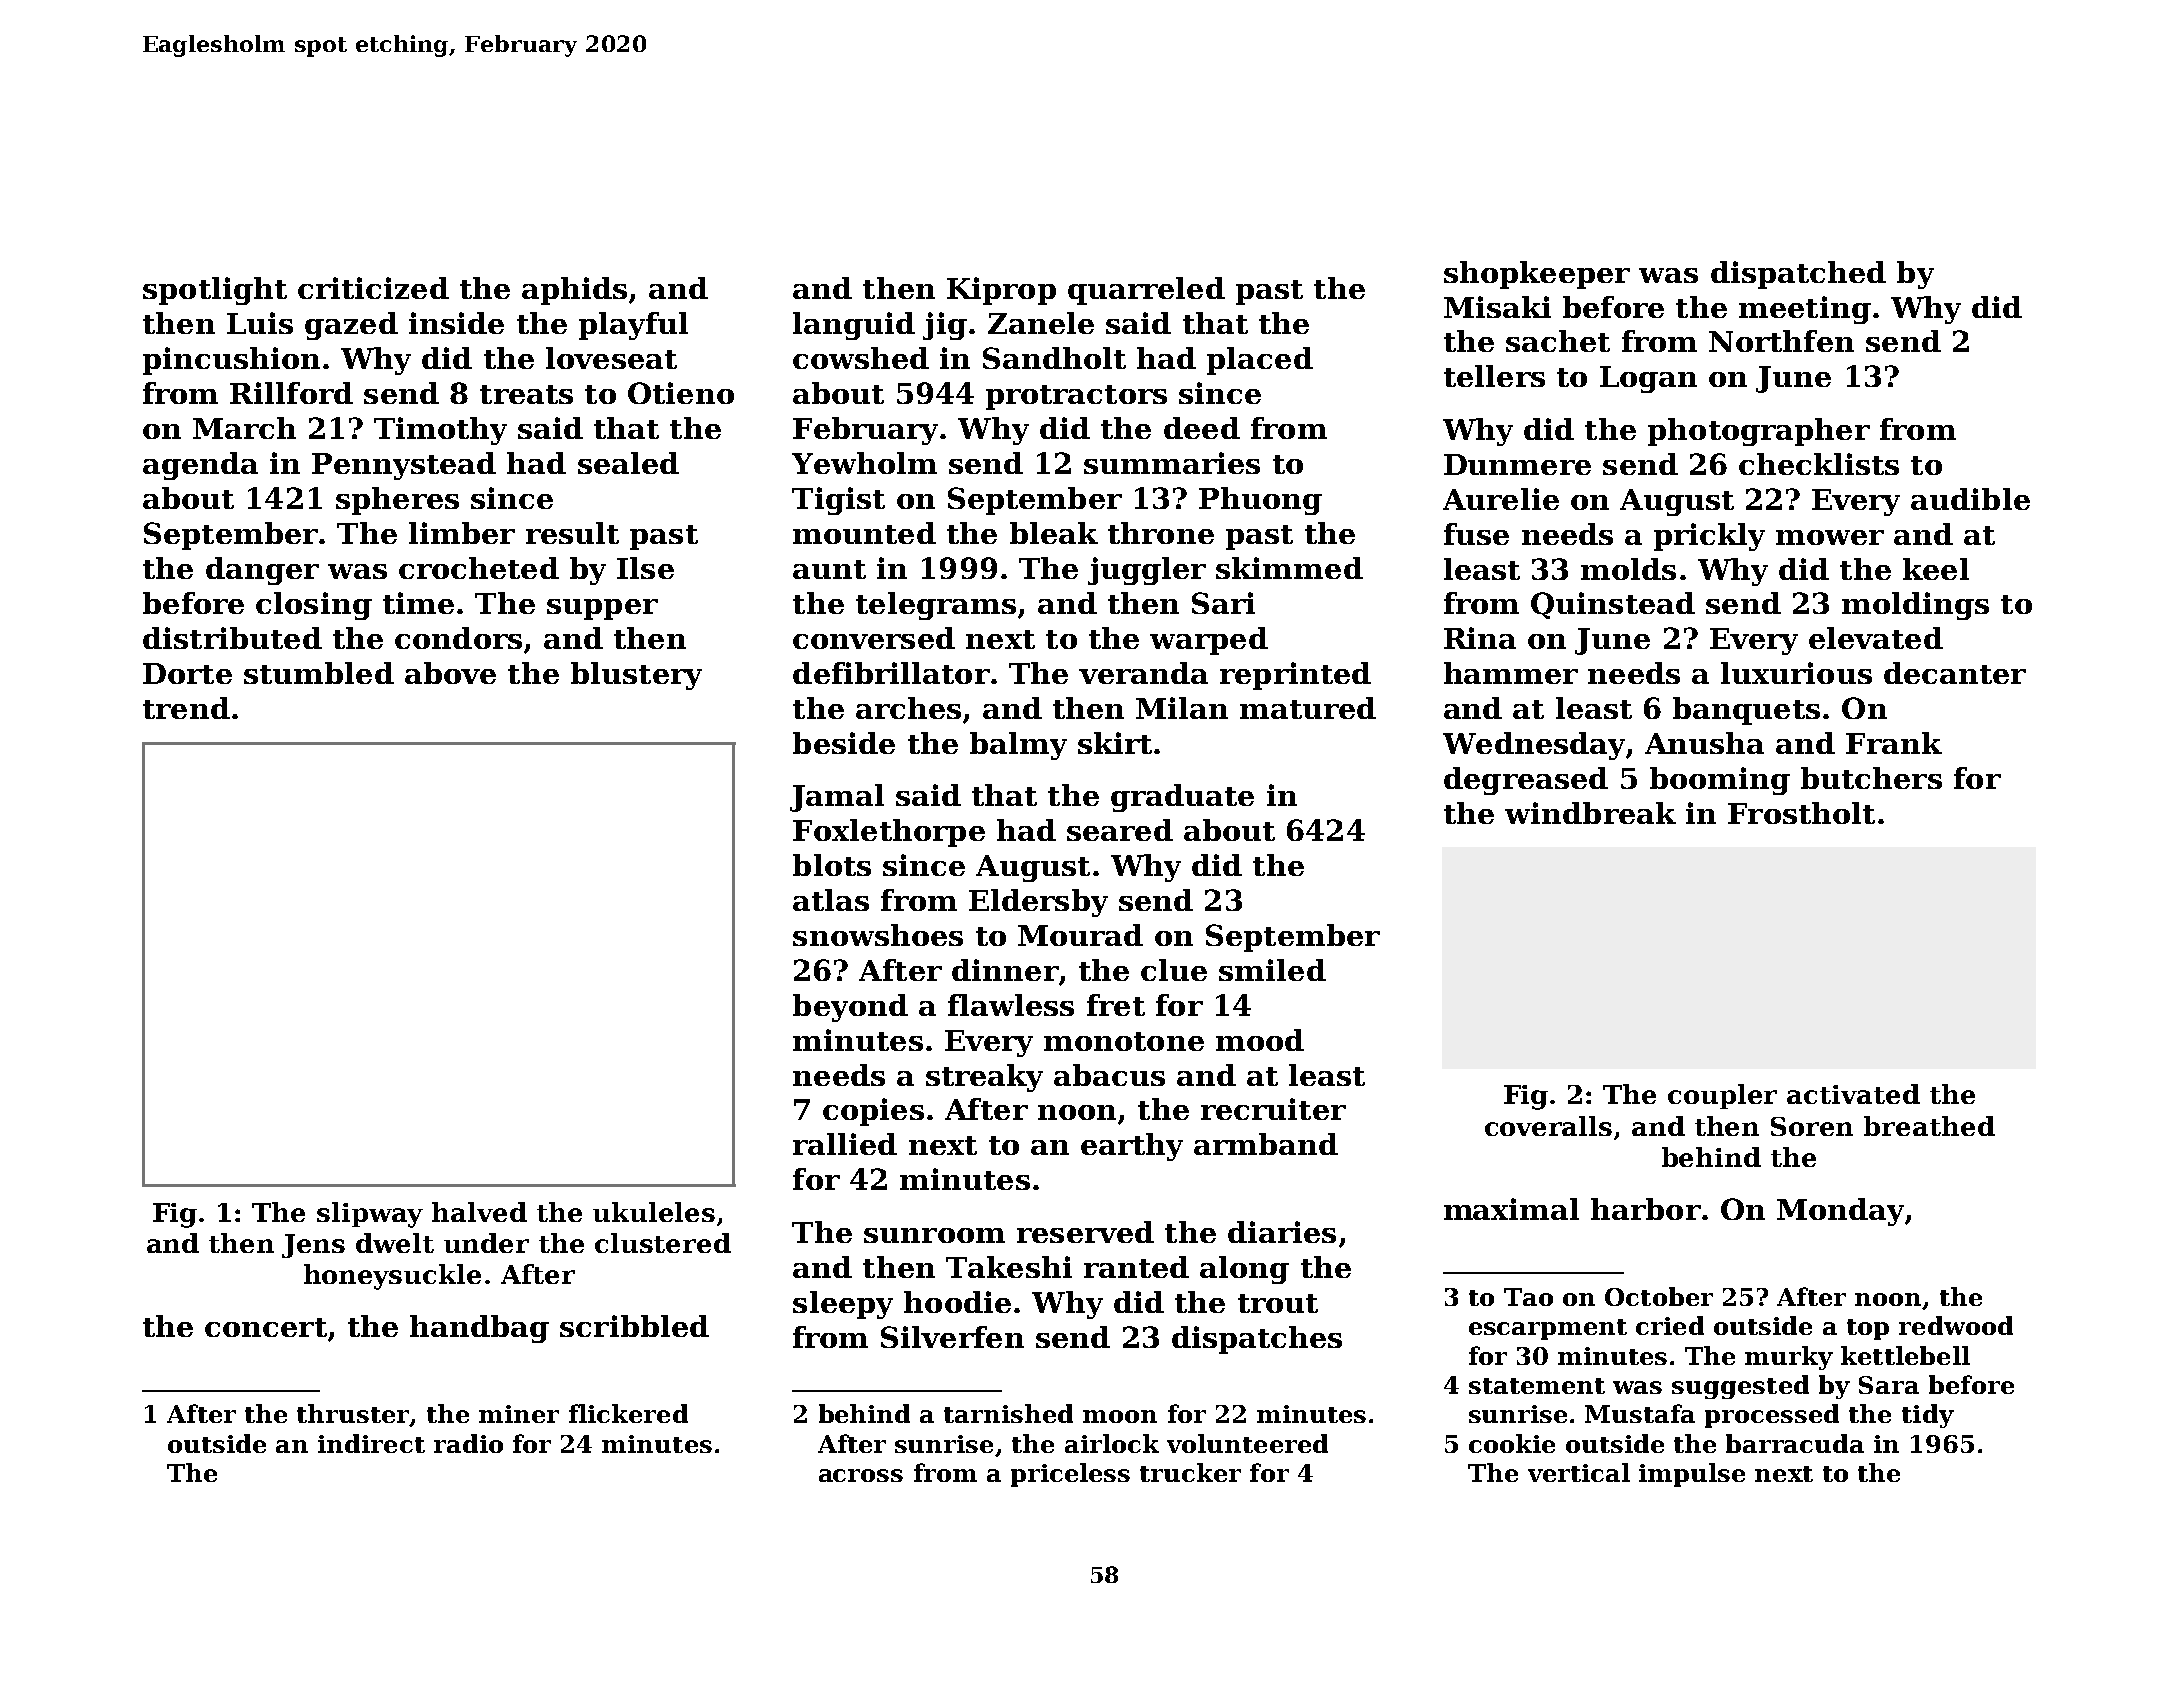  What do you see at coordinates (1116, 1005) in the image?
I see `fret` at bounding box center [1116, 1005].
